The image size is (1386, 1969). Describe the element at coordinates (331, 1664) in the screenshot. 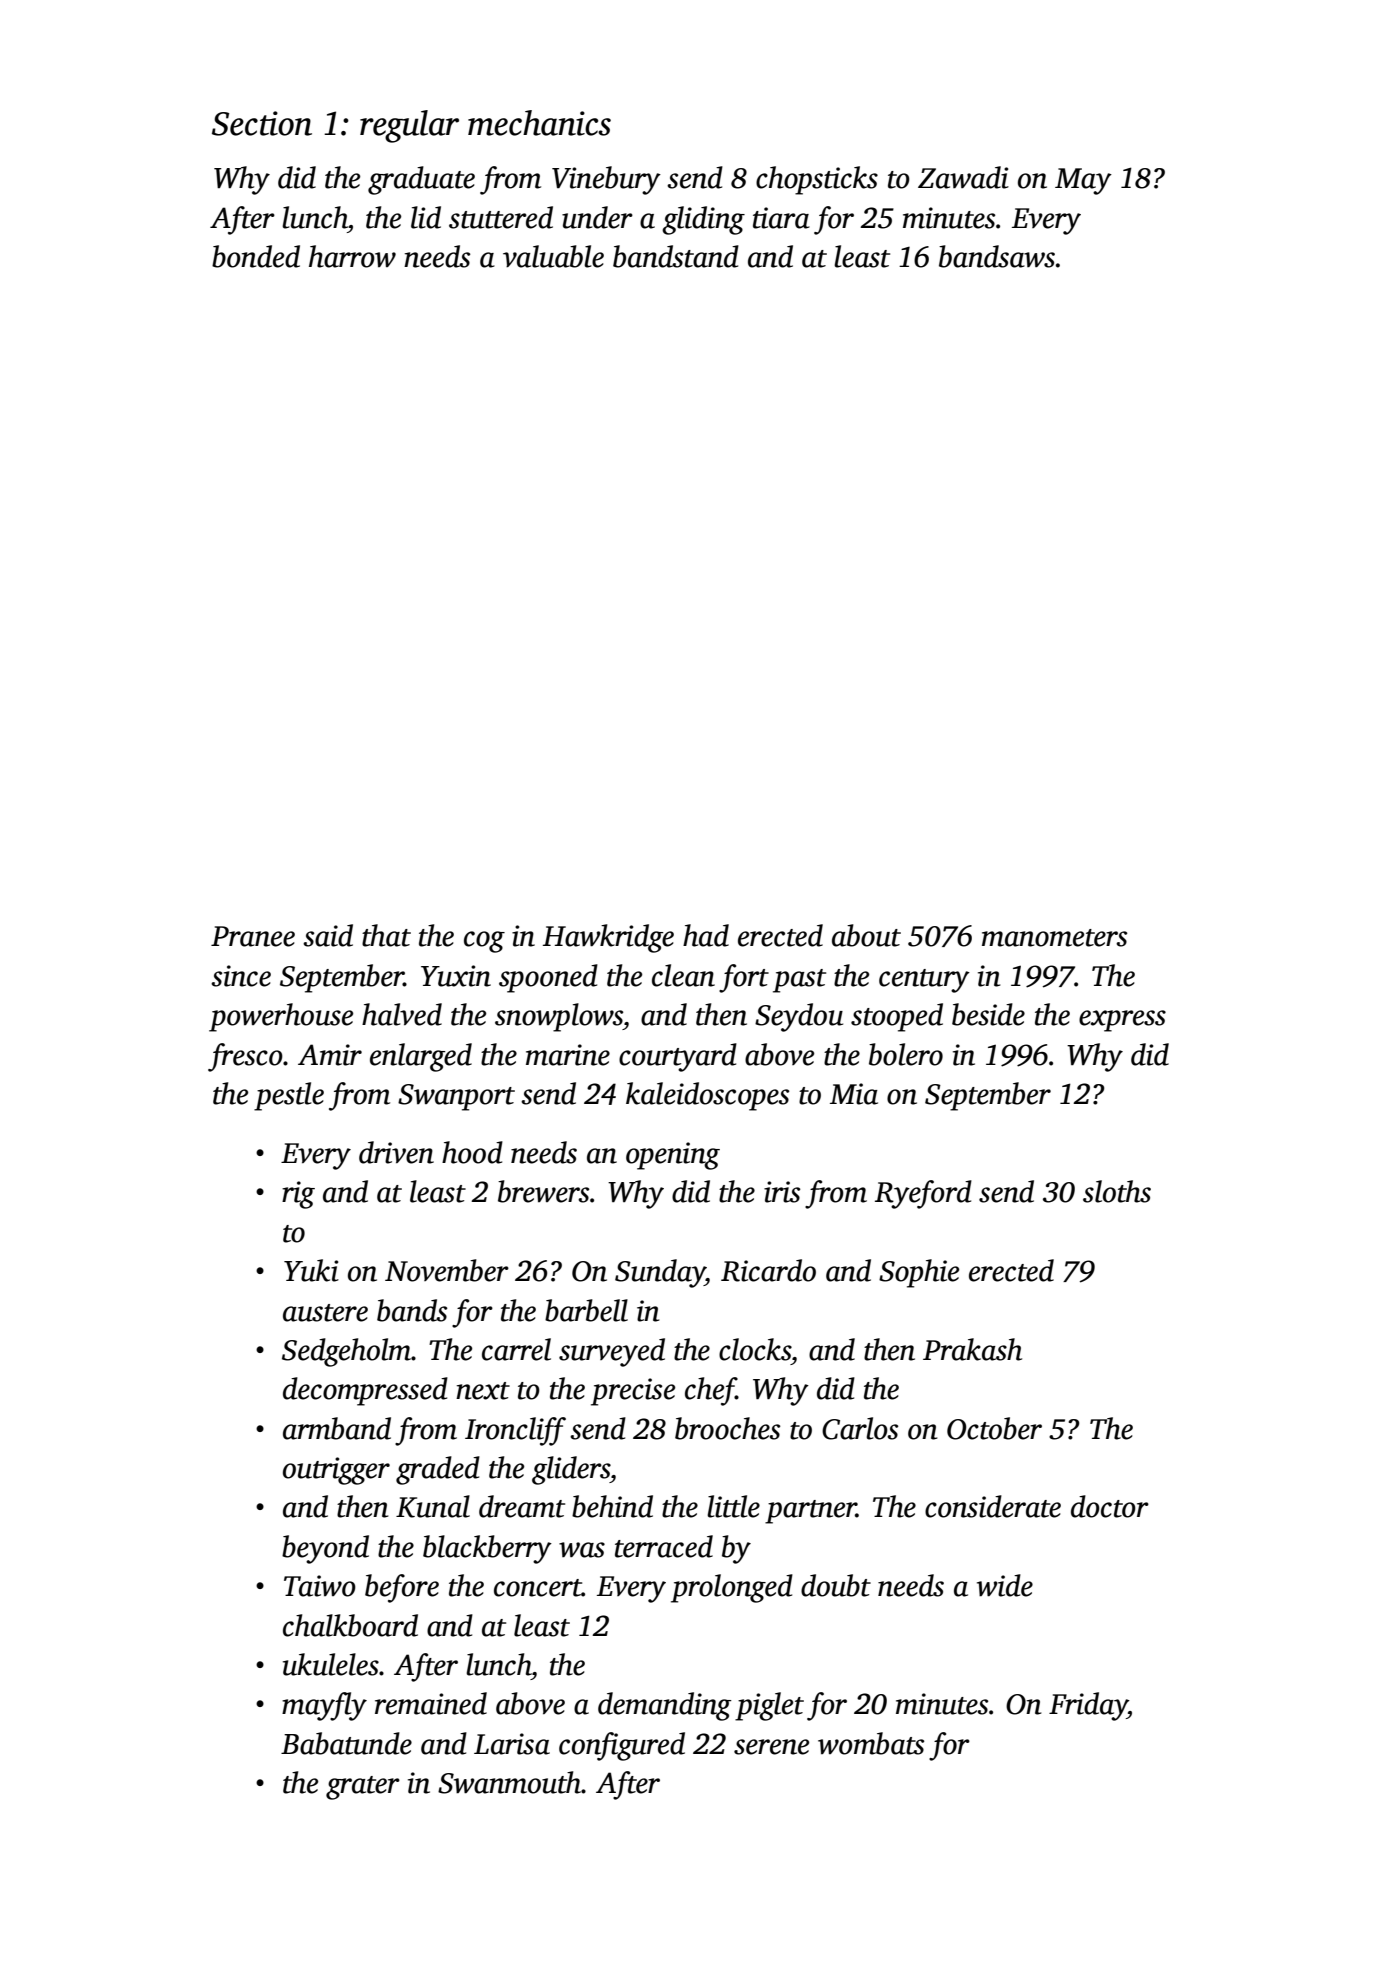

I see `ukuleles` at that location.
